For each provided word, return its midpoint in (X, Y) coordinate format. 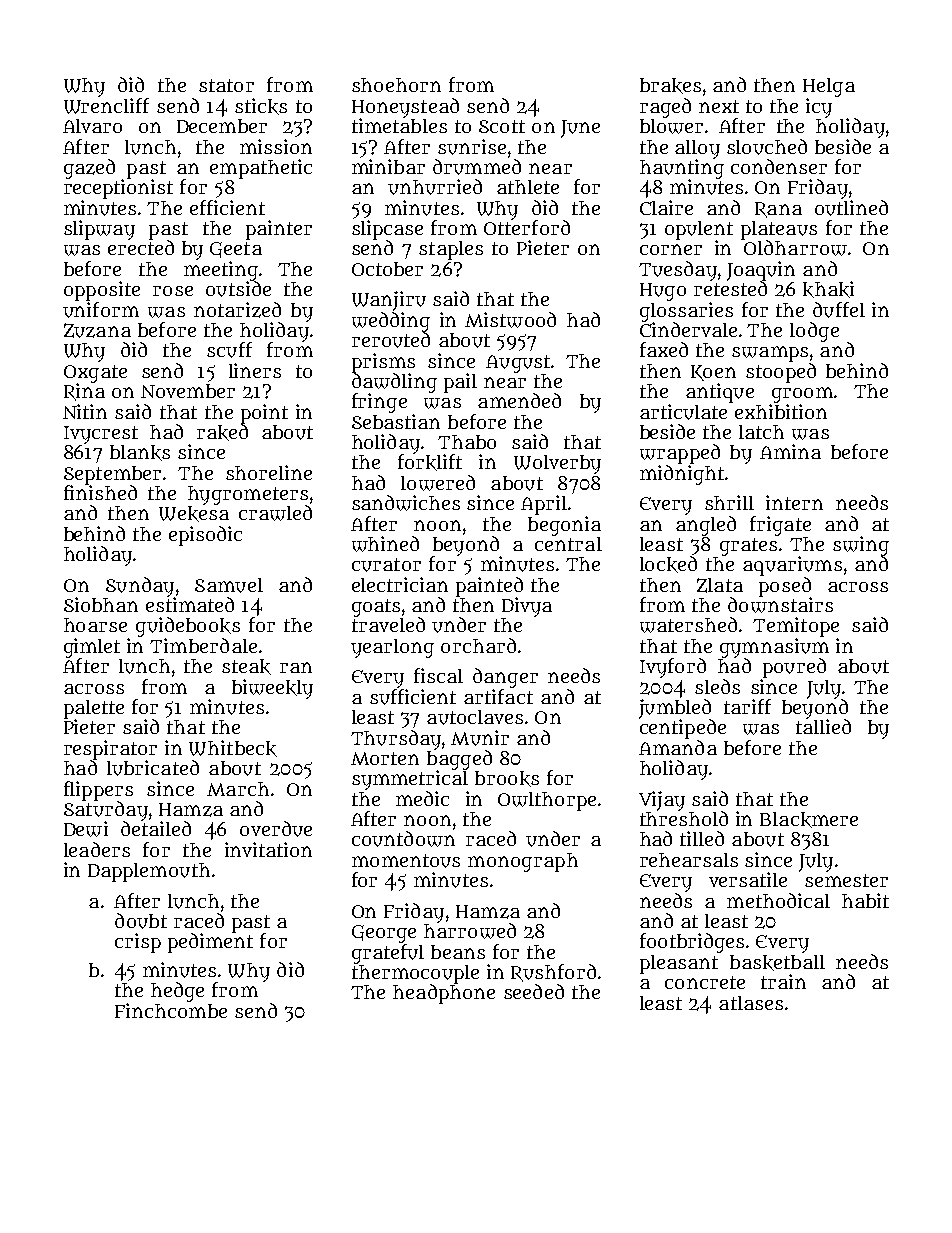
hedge (177, 992)
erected (141, 247)
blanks (140, 453)
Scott (502, 126)
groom (802, 395)
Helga (829, 87)
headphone (444, 994)
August (518, 364)
